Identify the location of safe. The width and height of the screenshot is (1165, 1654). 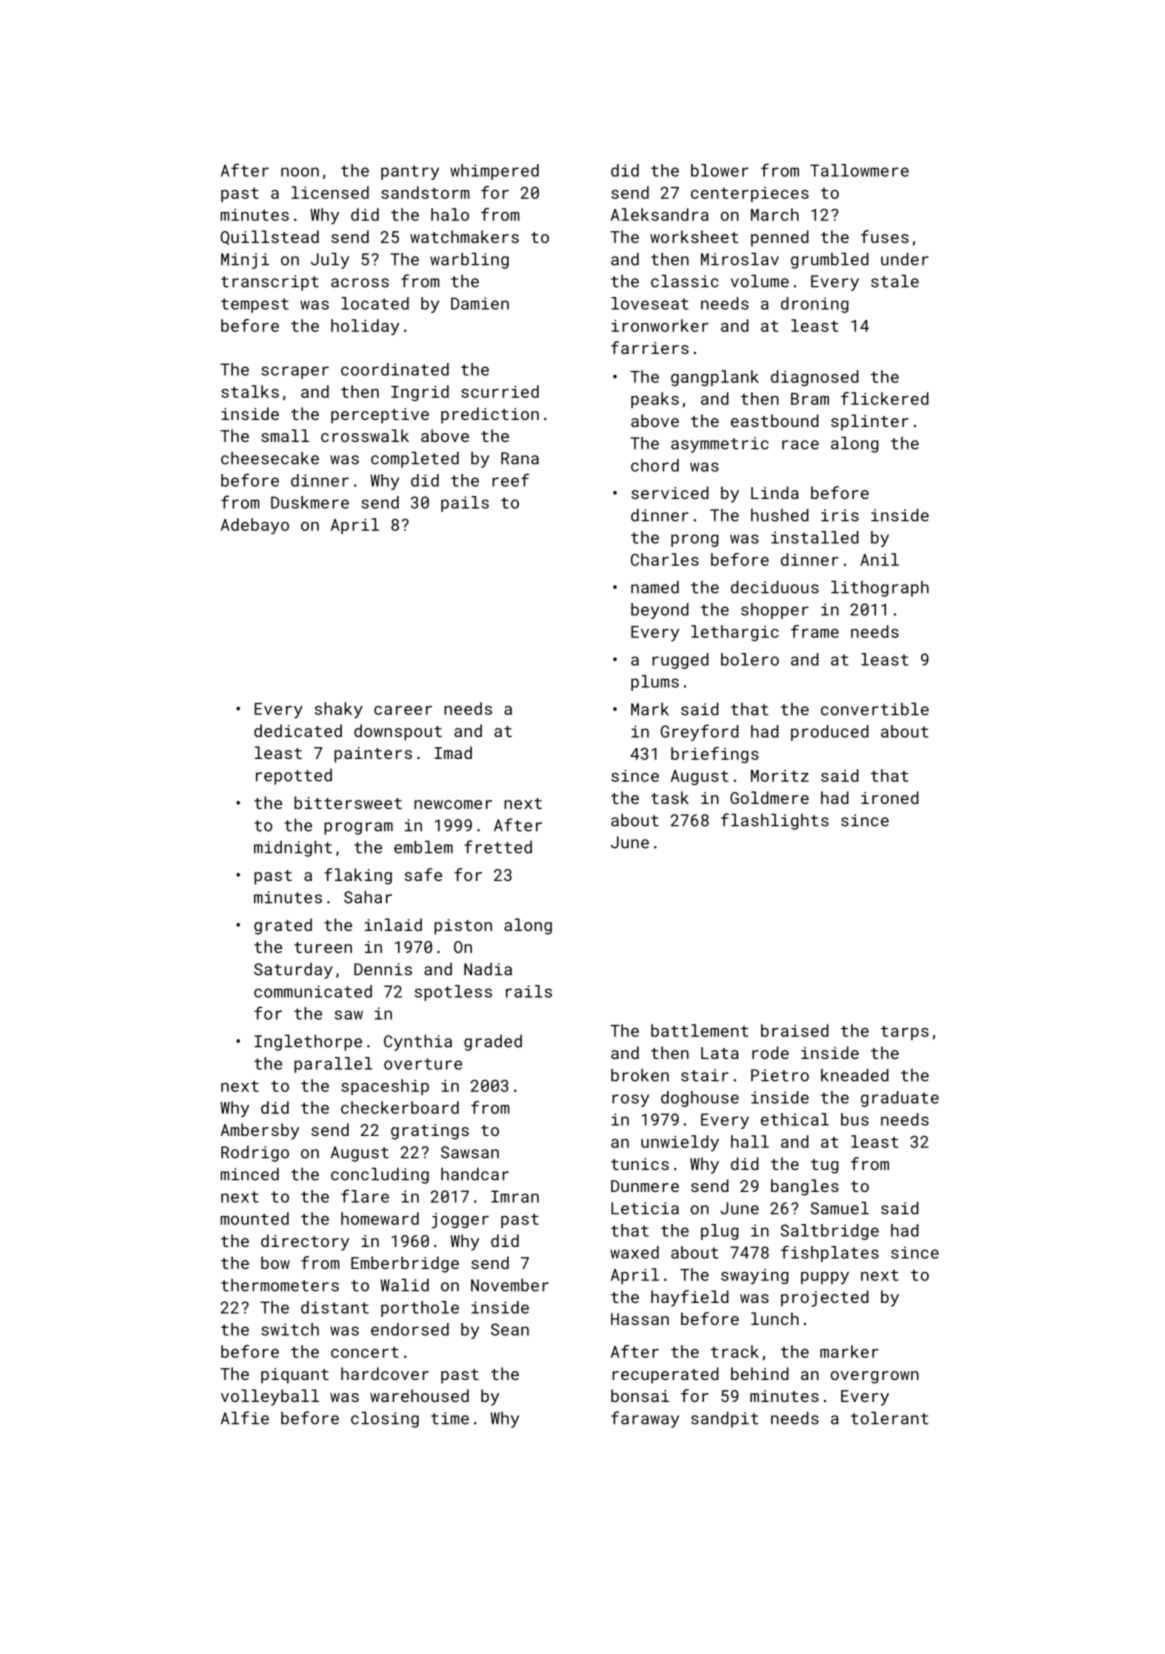
(423, 874).
